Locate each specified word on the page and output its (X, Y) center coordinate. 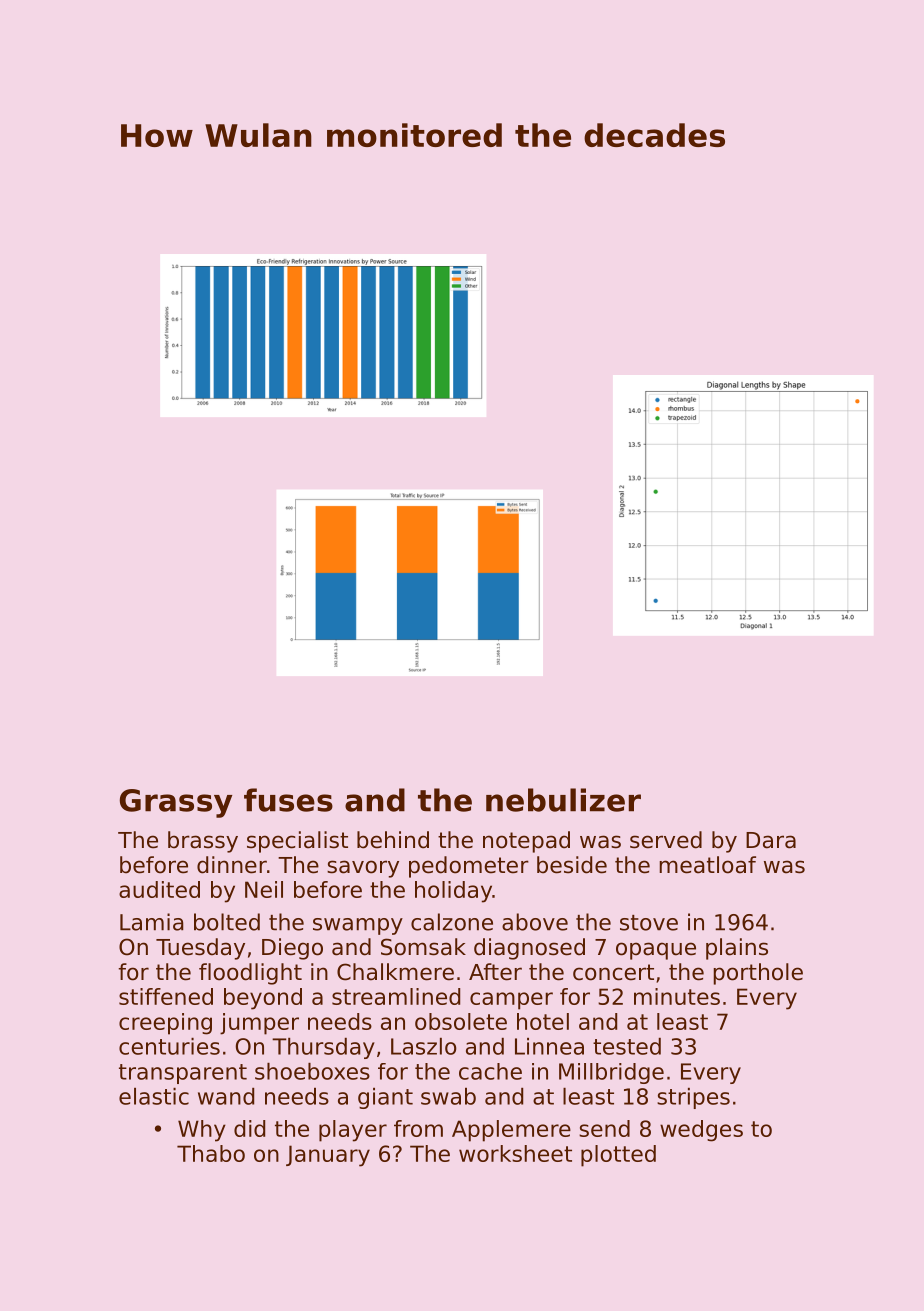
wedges (701, 1131)
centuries (169, 1046)
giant (385, 1098)
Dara (771, 840)
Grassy (176, 803)
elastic (154, 1096)
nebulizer (563, 800)
